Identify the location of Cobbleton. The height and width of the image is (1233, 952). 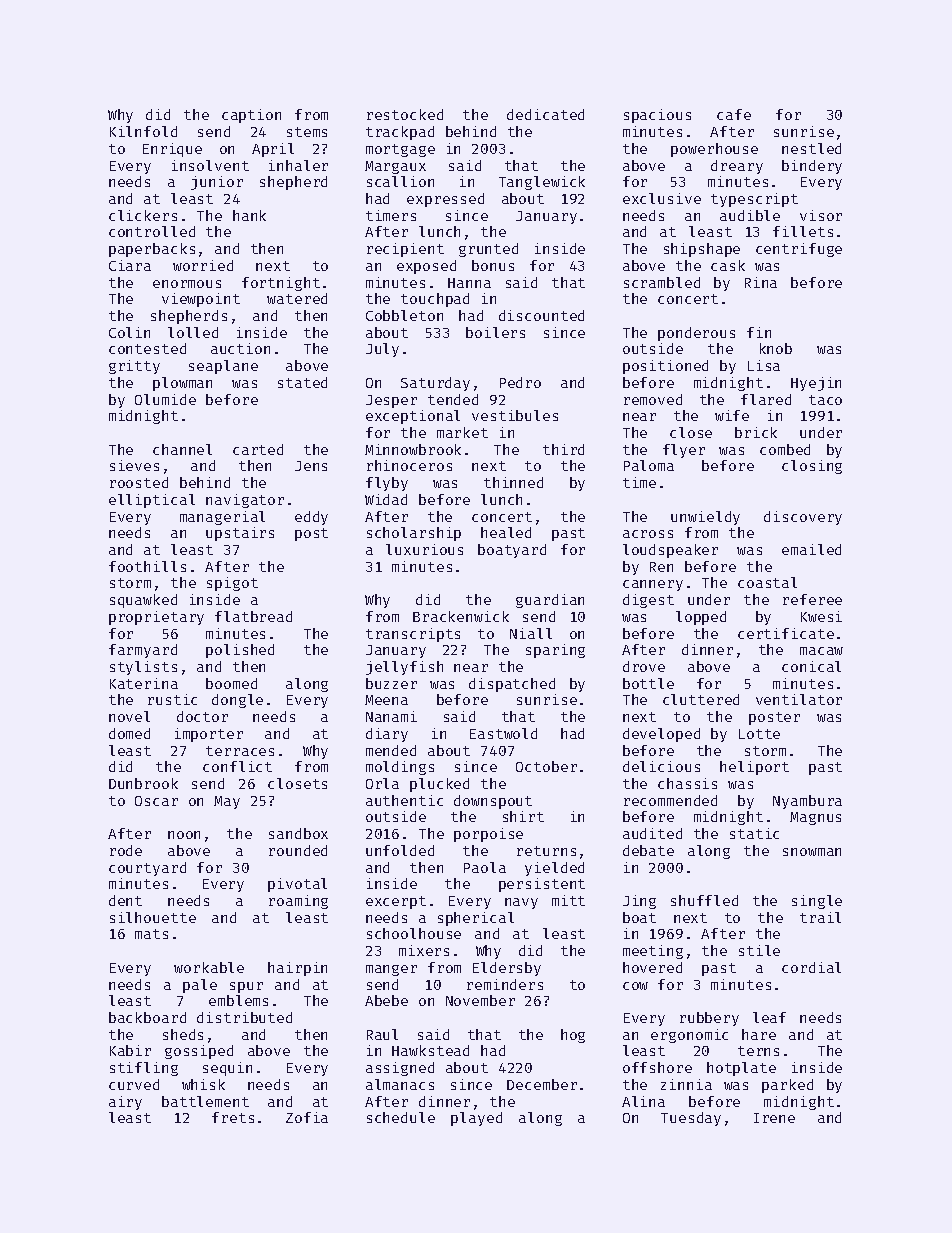
(404, 315).
